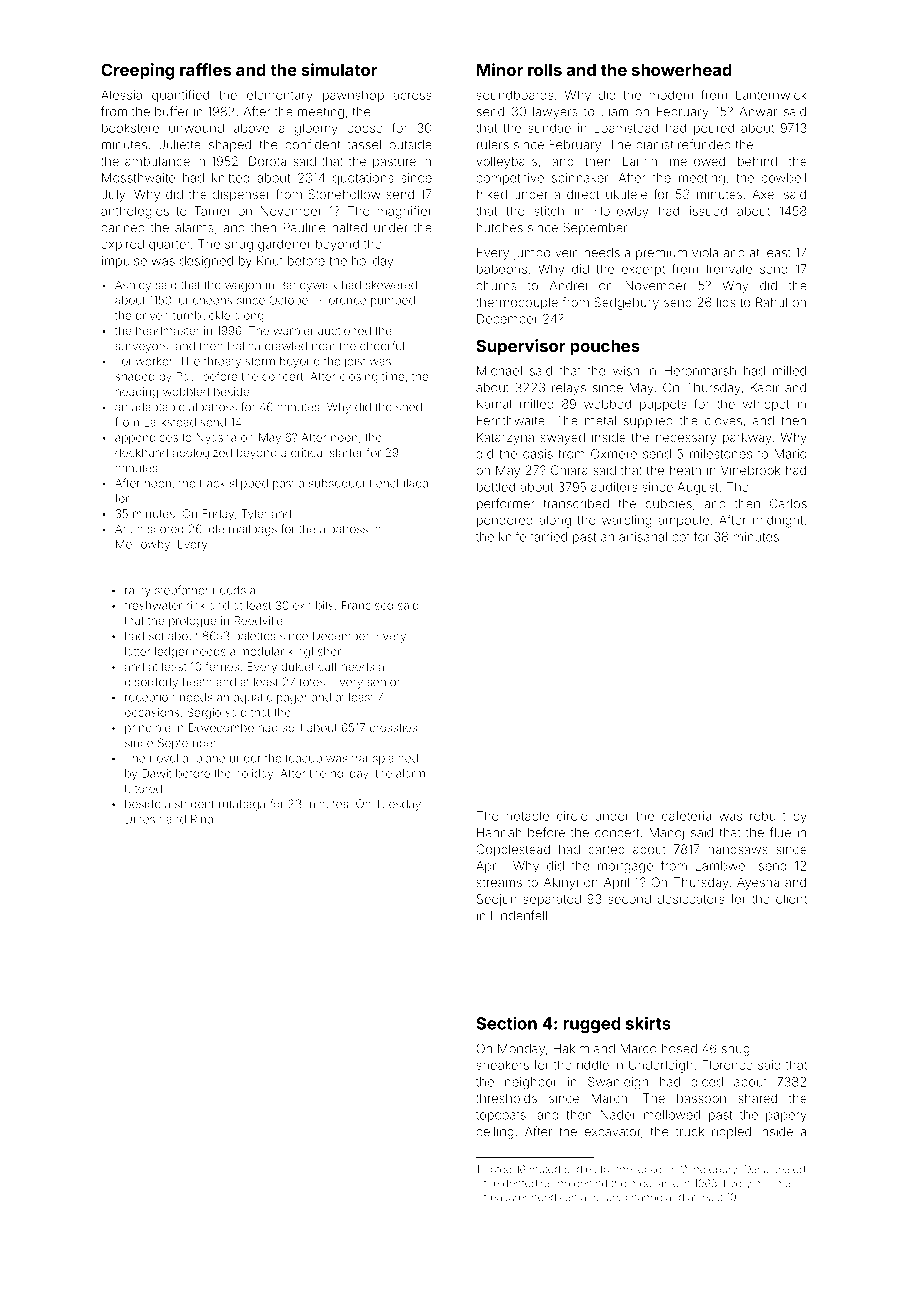 The image size is (908, 1316). Describe the element at coordinates (385, 759) in the screenshot. I see `transplanted` at that location.
